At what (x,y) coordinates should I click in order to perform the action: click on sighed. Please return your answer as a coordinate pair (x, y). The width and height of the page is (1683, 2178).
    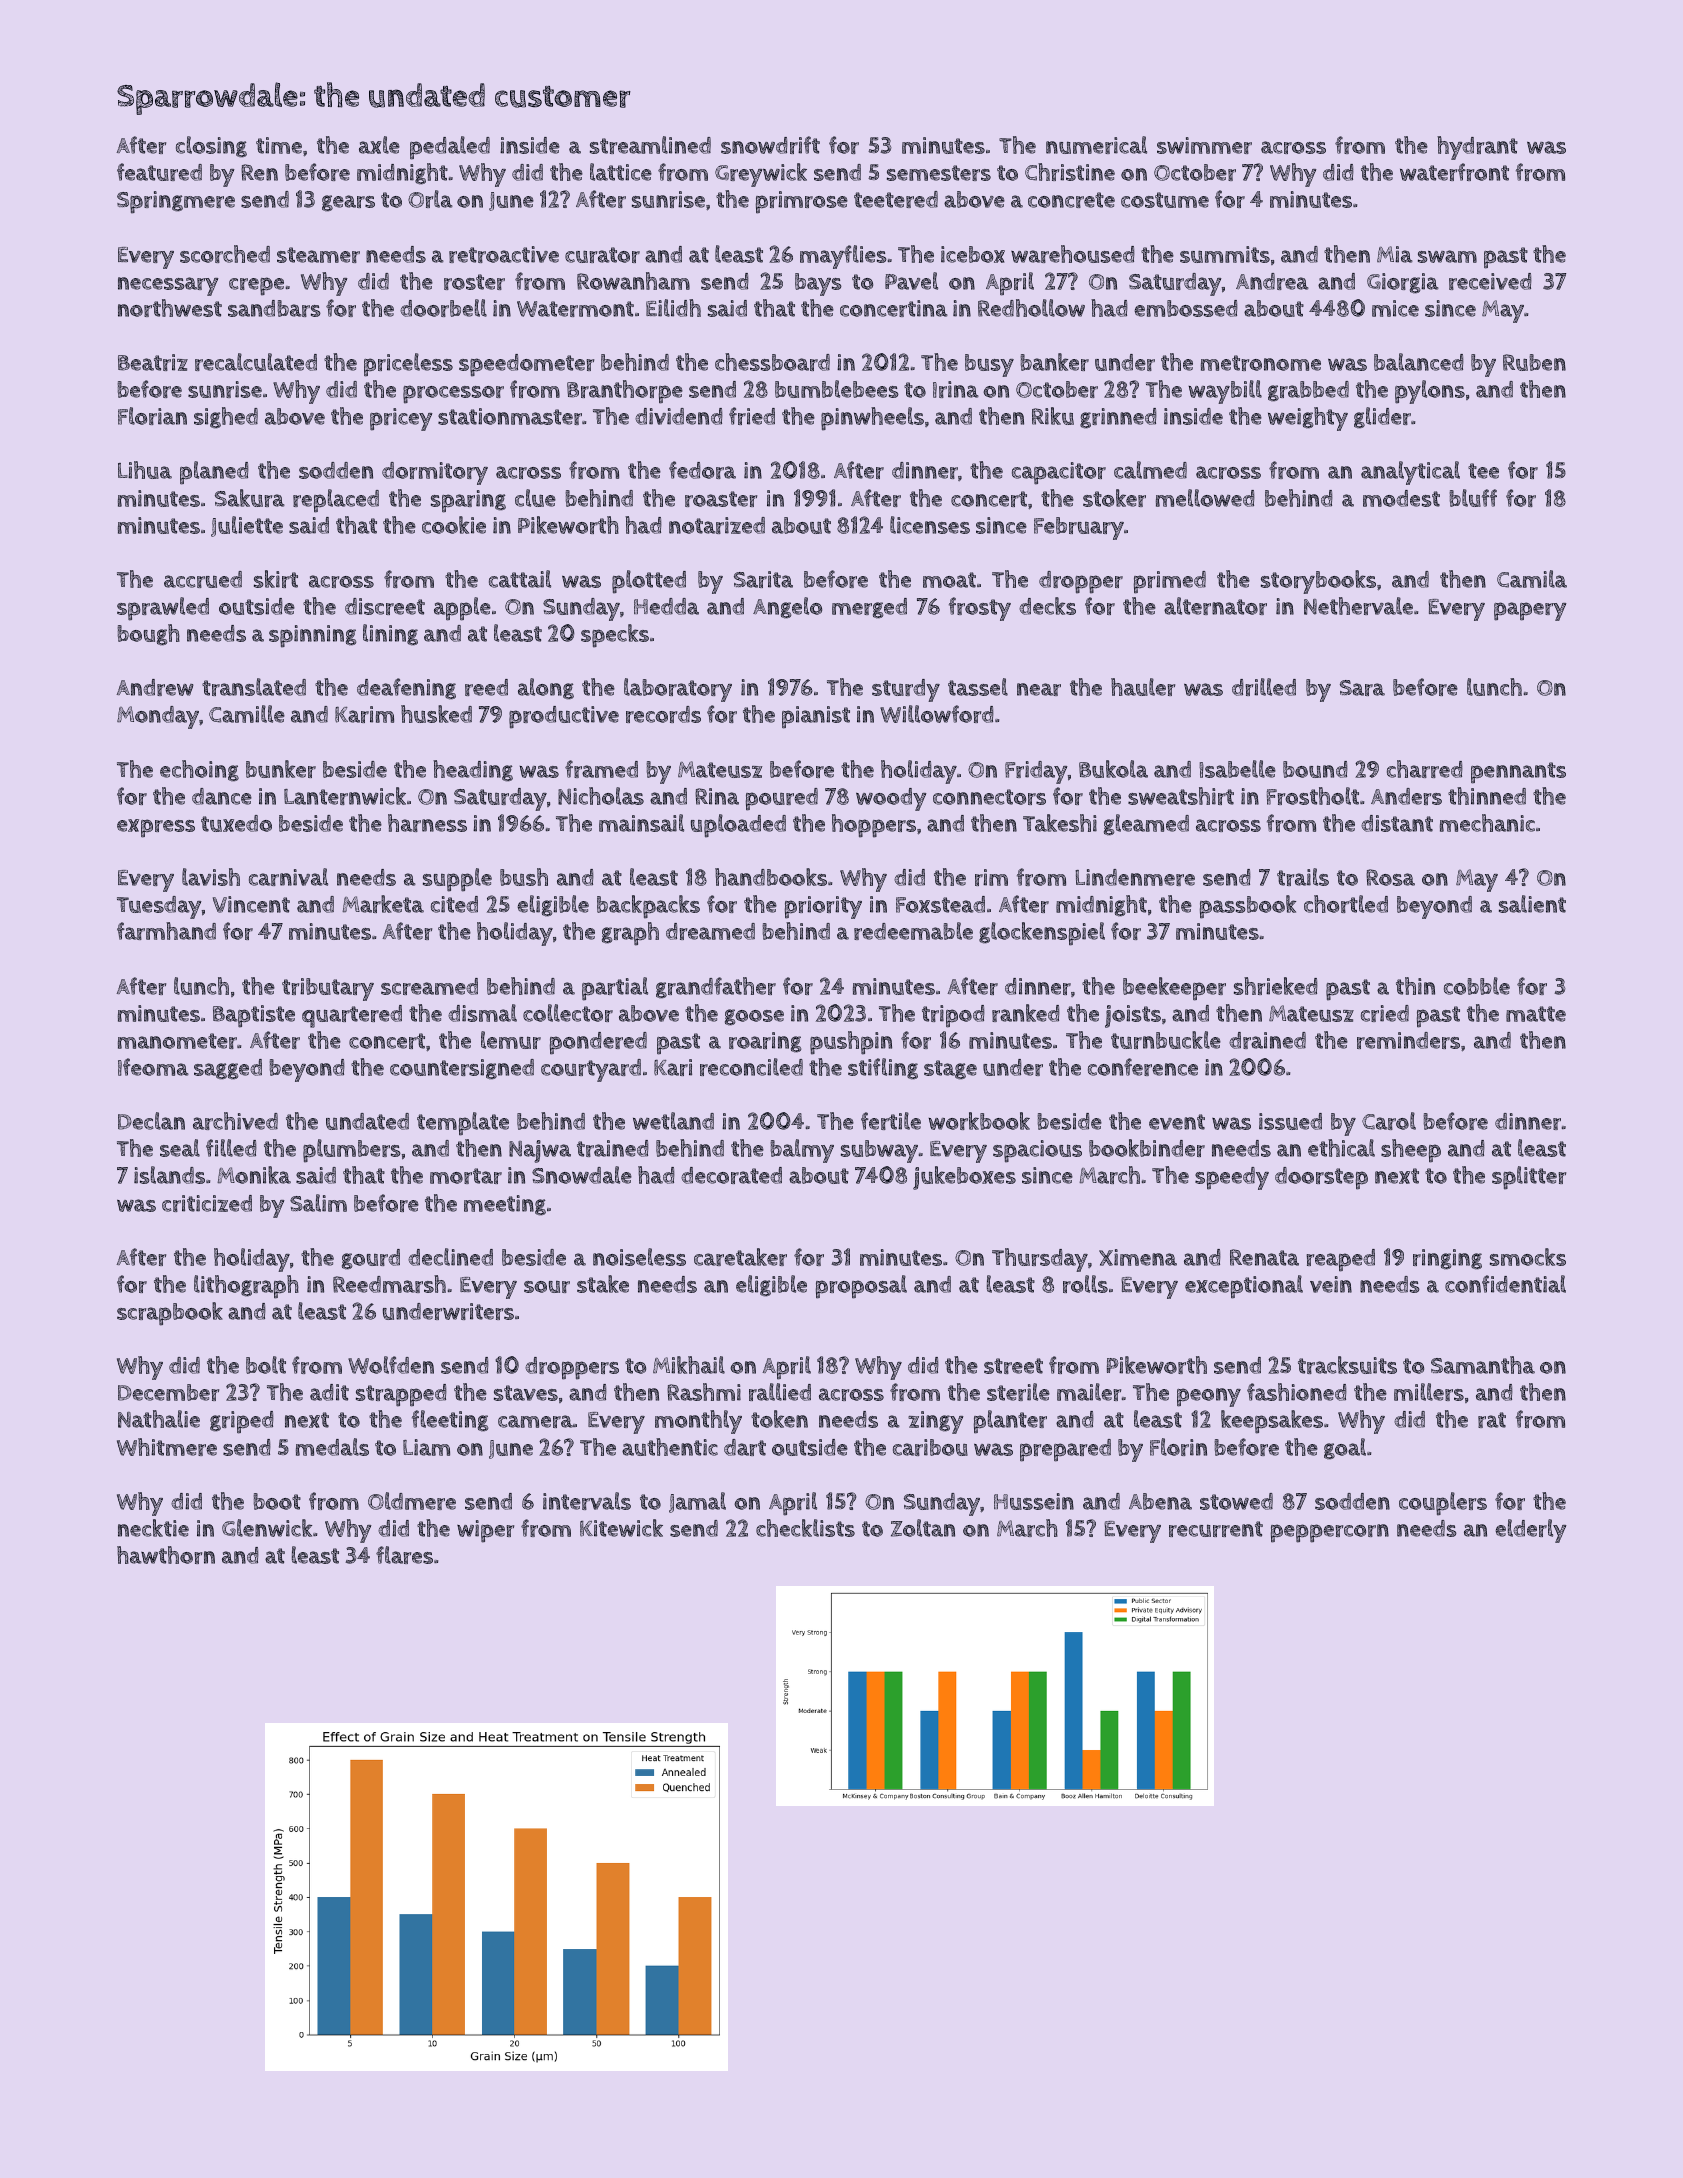
    Looking at the image, I should click on (226, 417).
